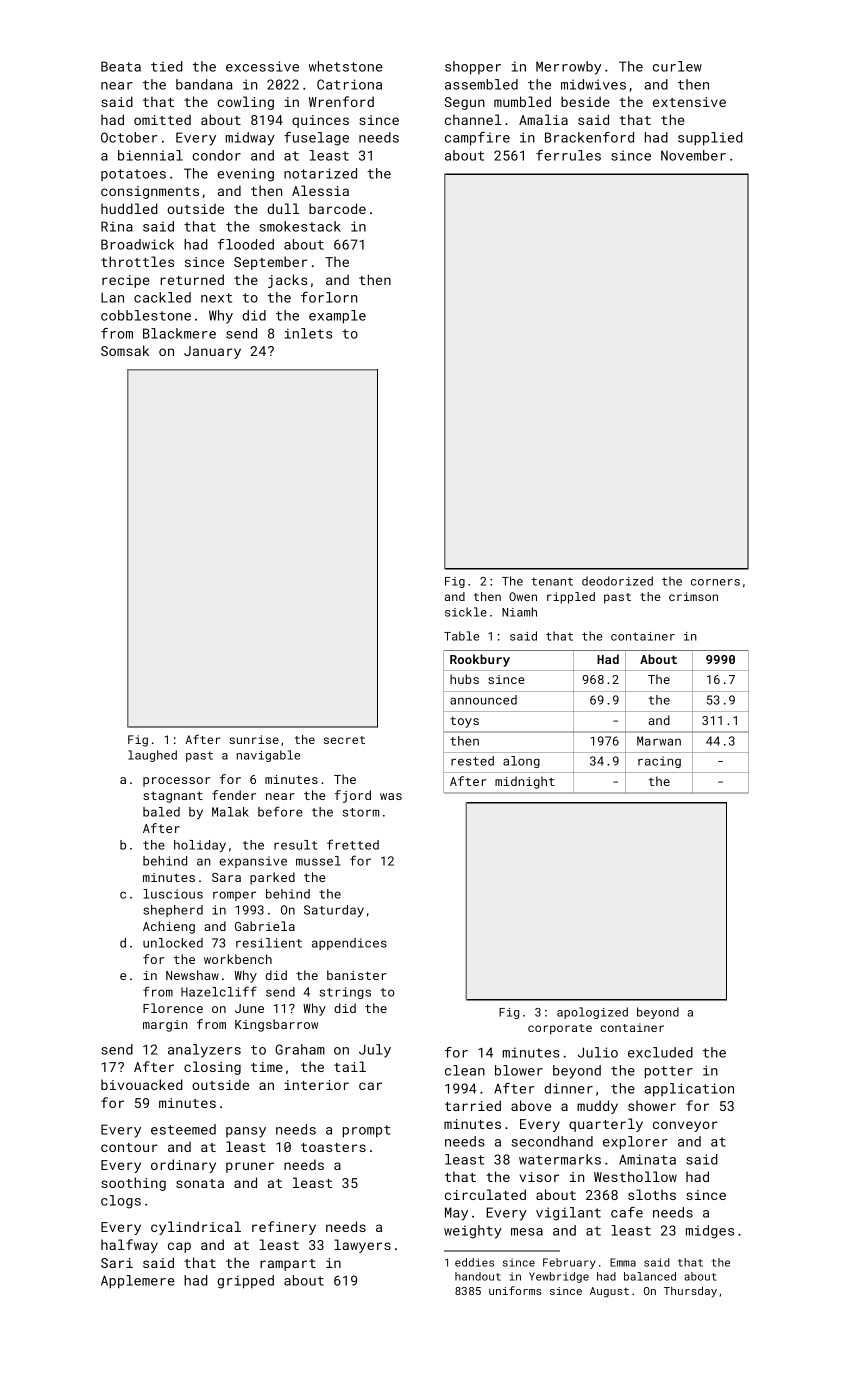 This image has height=1400, width=849. What do you see at coordinates (337, 317) in the image?
I see `example` at bounding box center [337, 317].
